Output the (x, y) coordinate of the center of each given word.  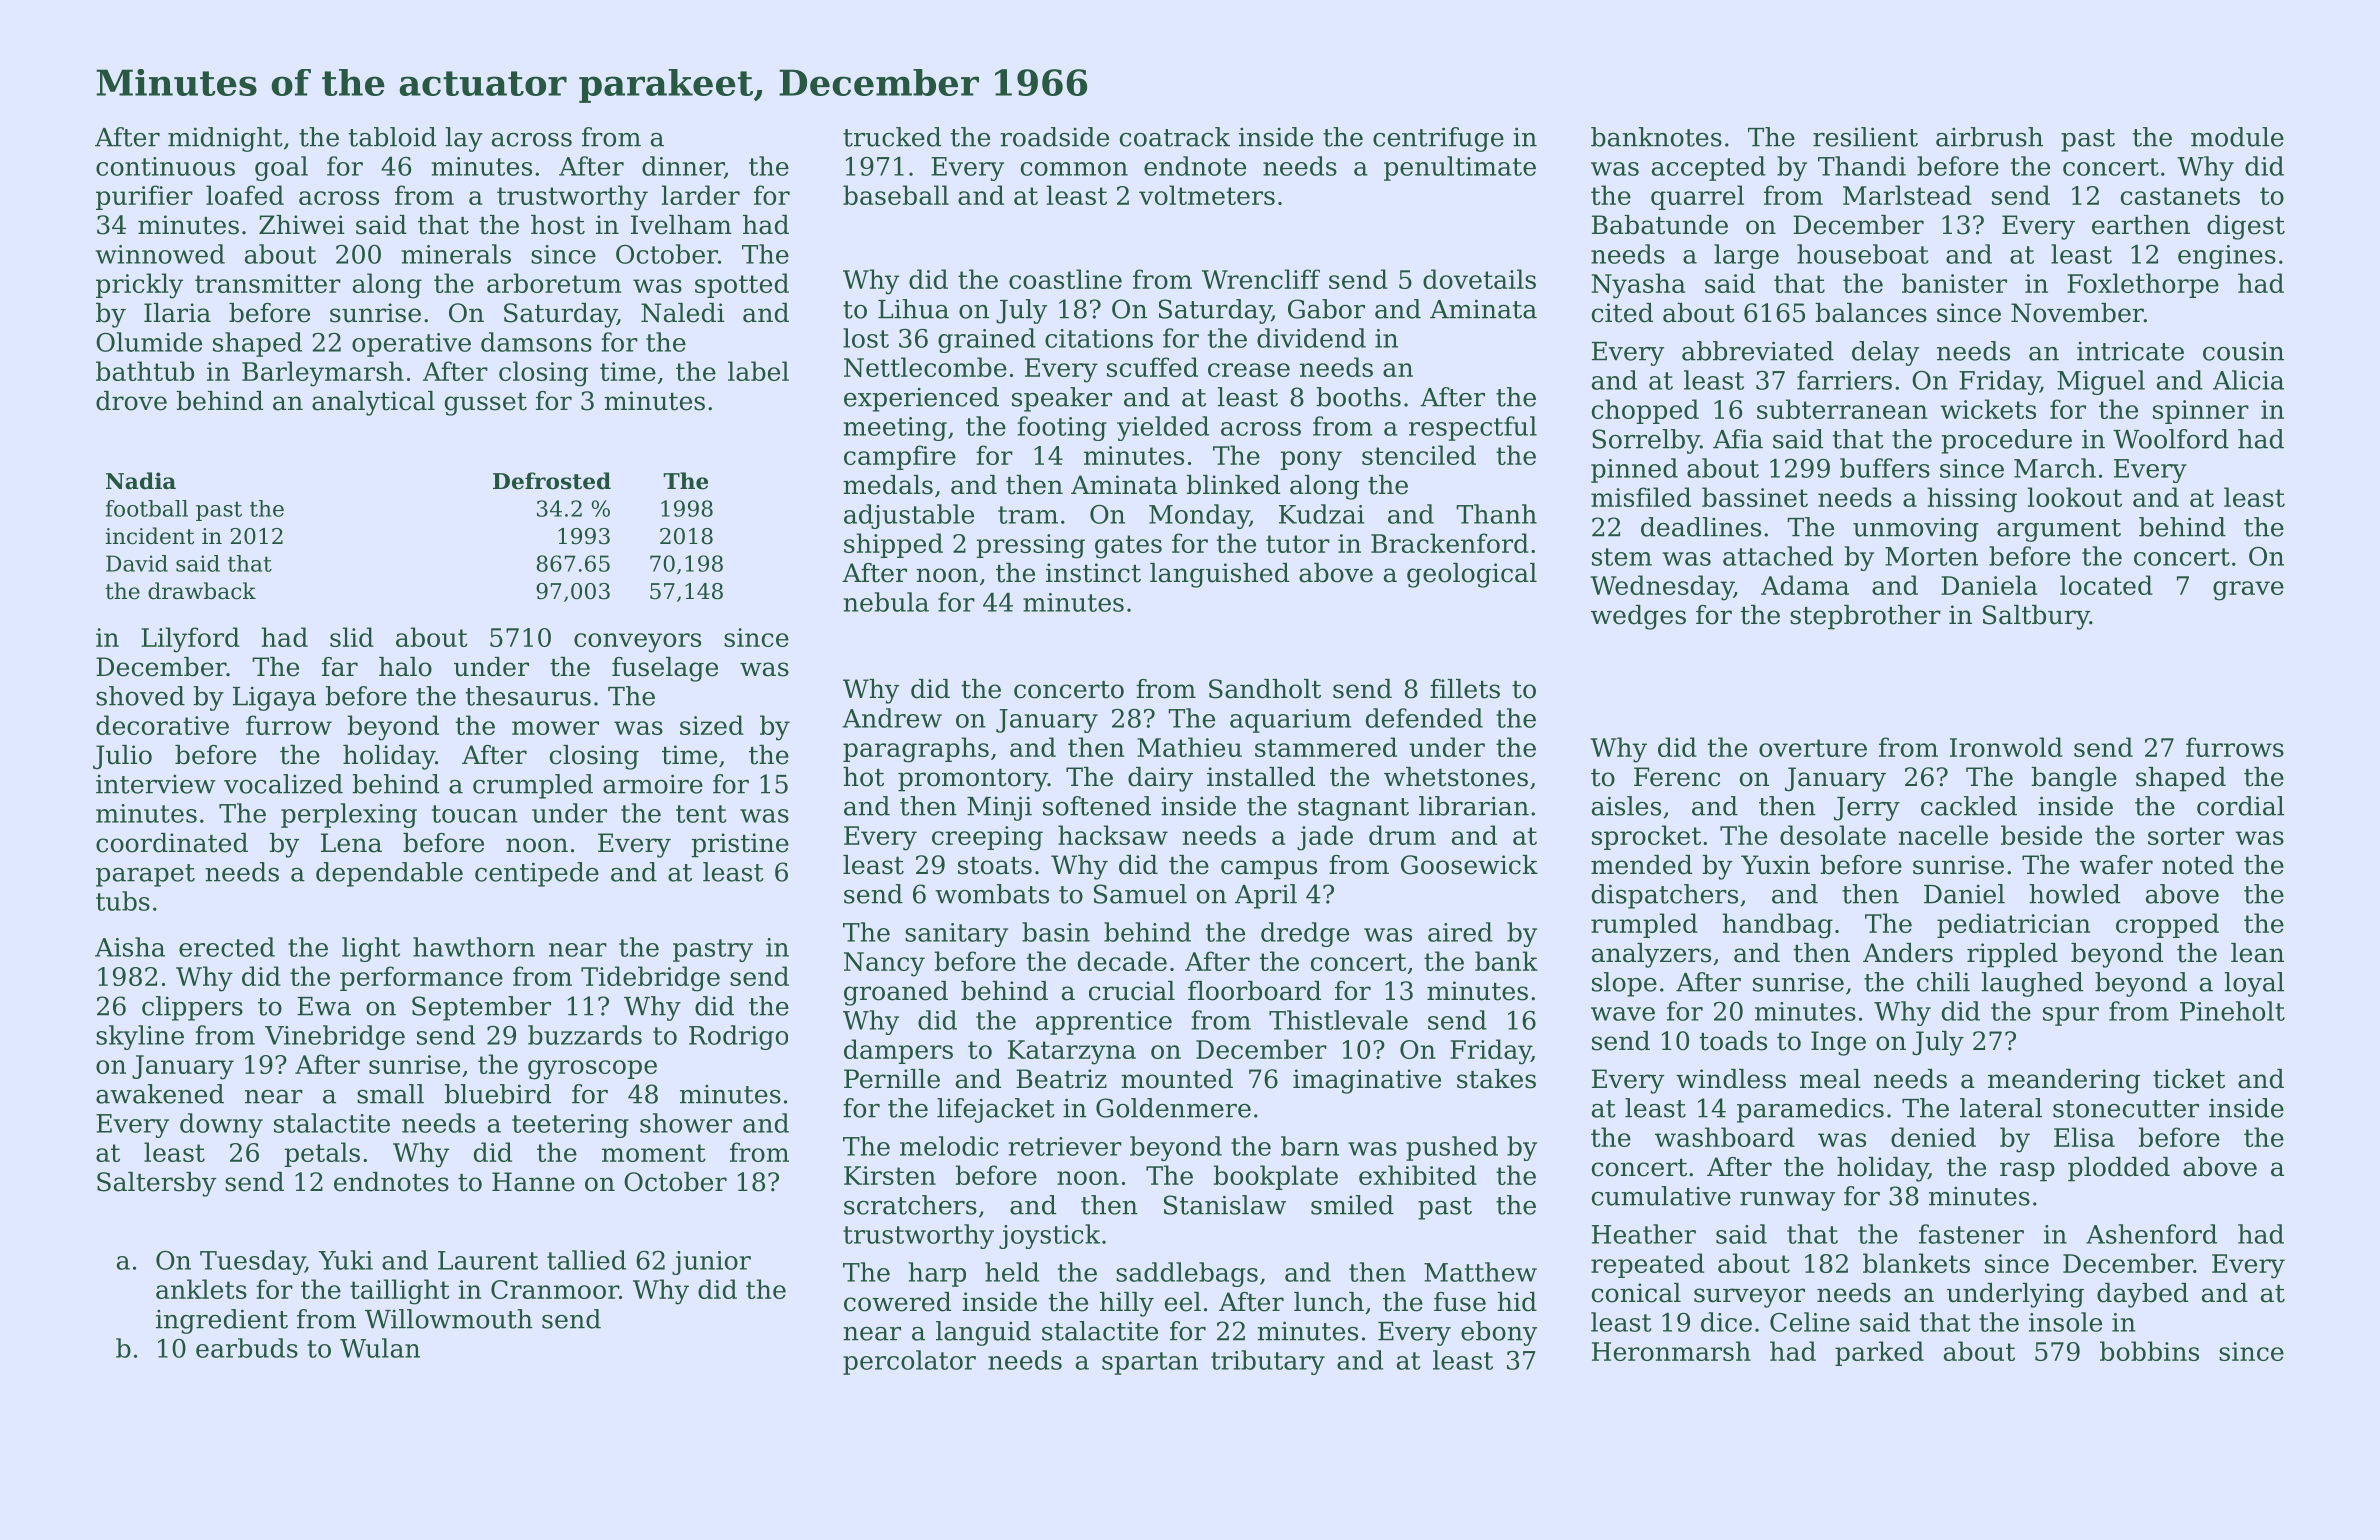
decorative (162, 725)
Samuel (1140, 894)
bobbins (2149, 1351)
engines (2227, 257)
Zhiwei (302, 225)
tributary (1268, 1362)
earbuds (247, 1348)
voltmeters (1207, 195)
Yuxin (1775, 865)
